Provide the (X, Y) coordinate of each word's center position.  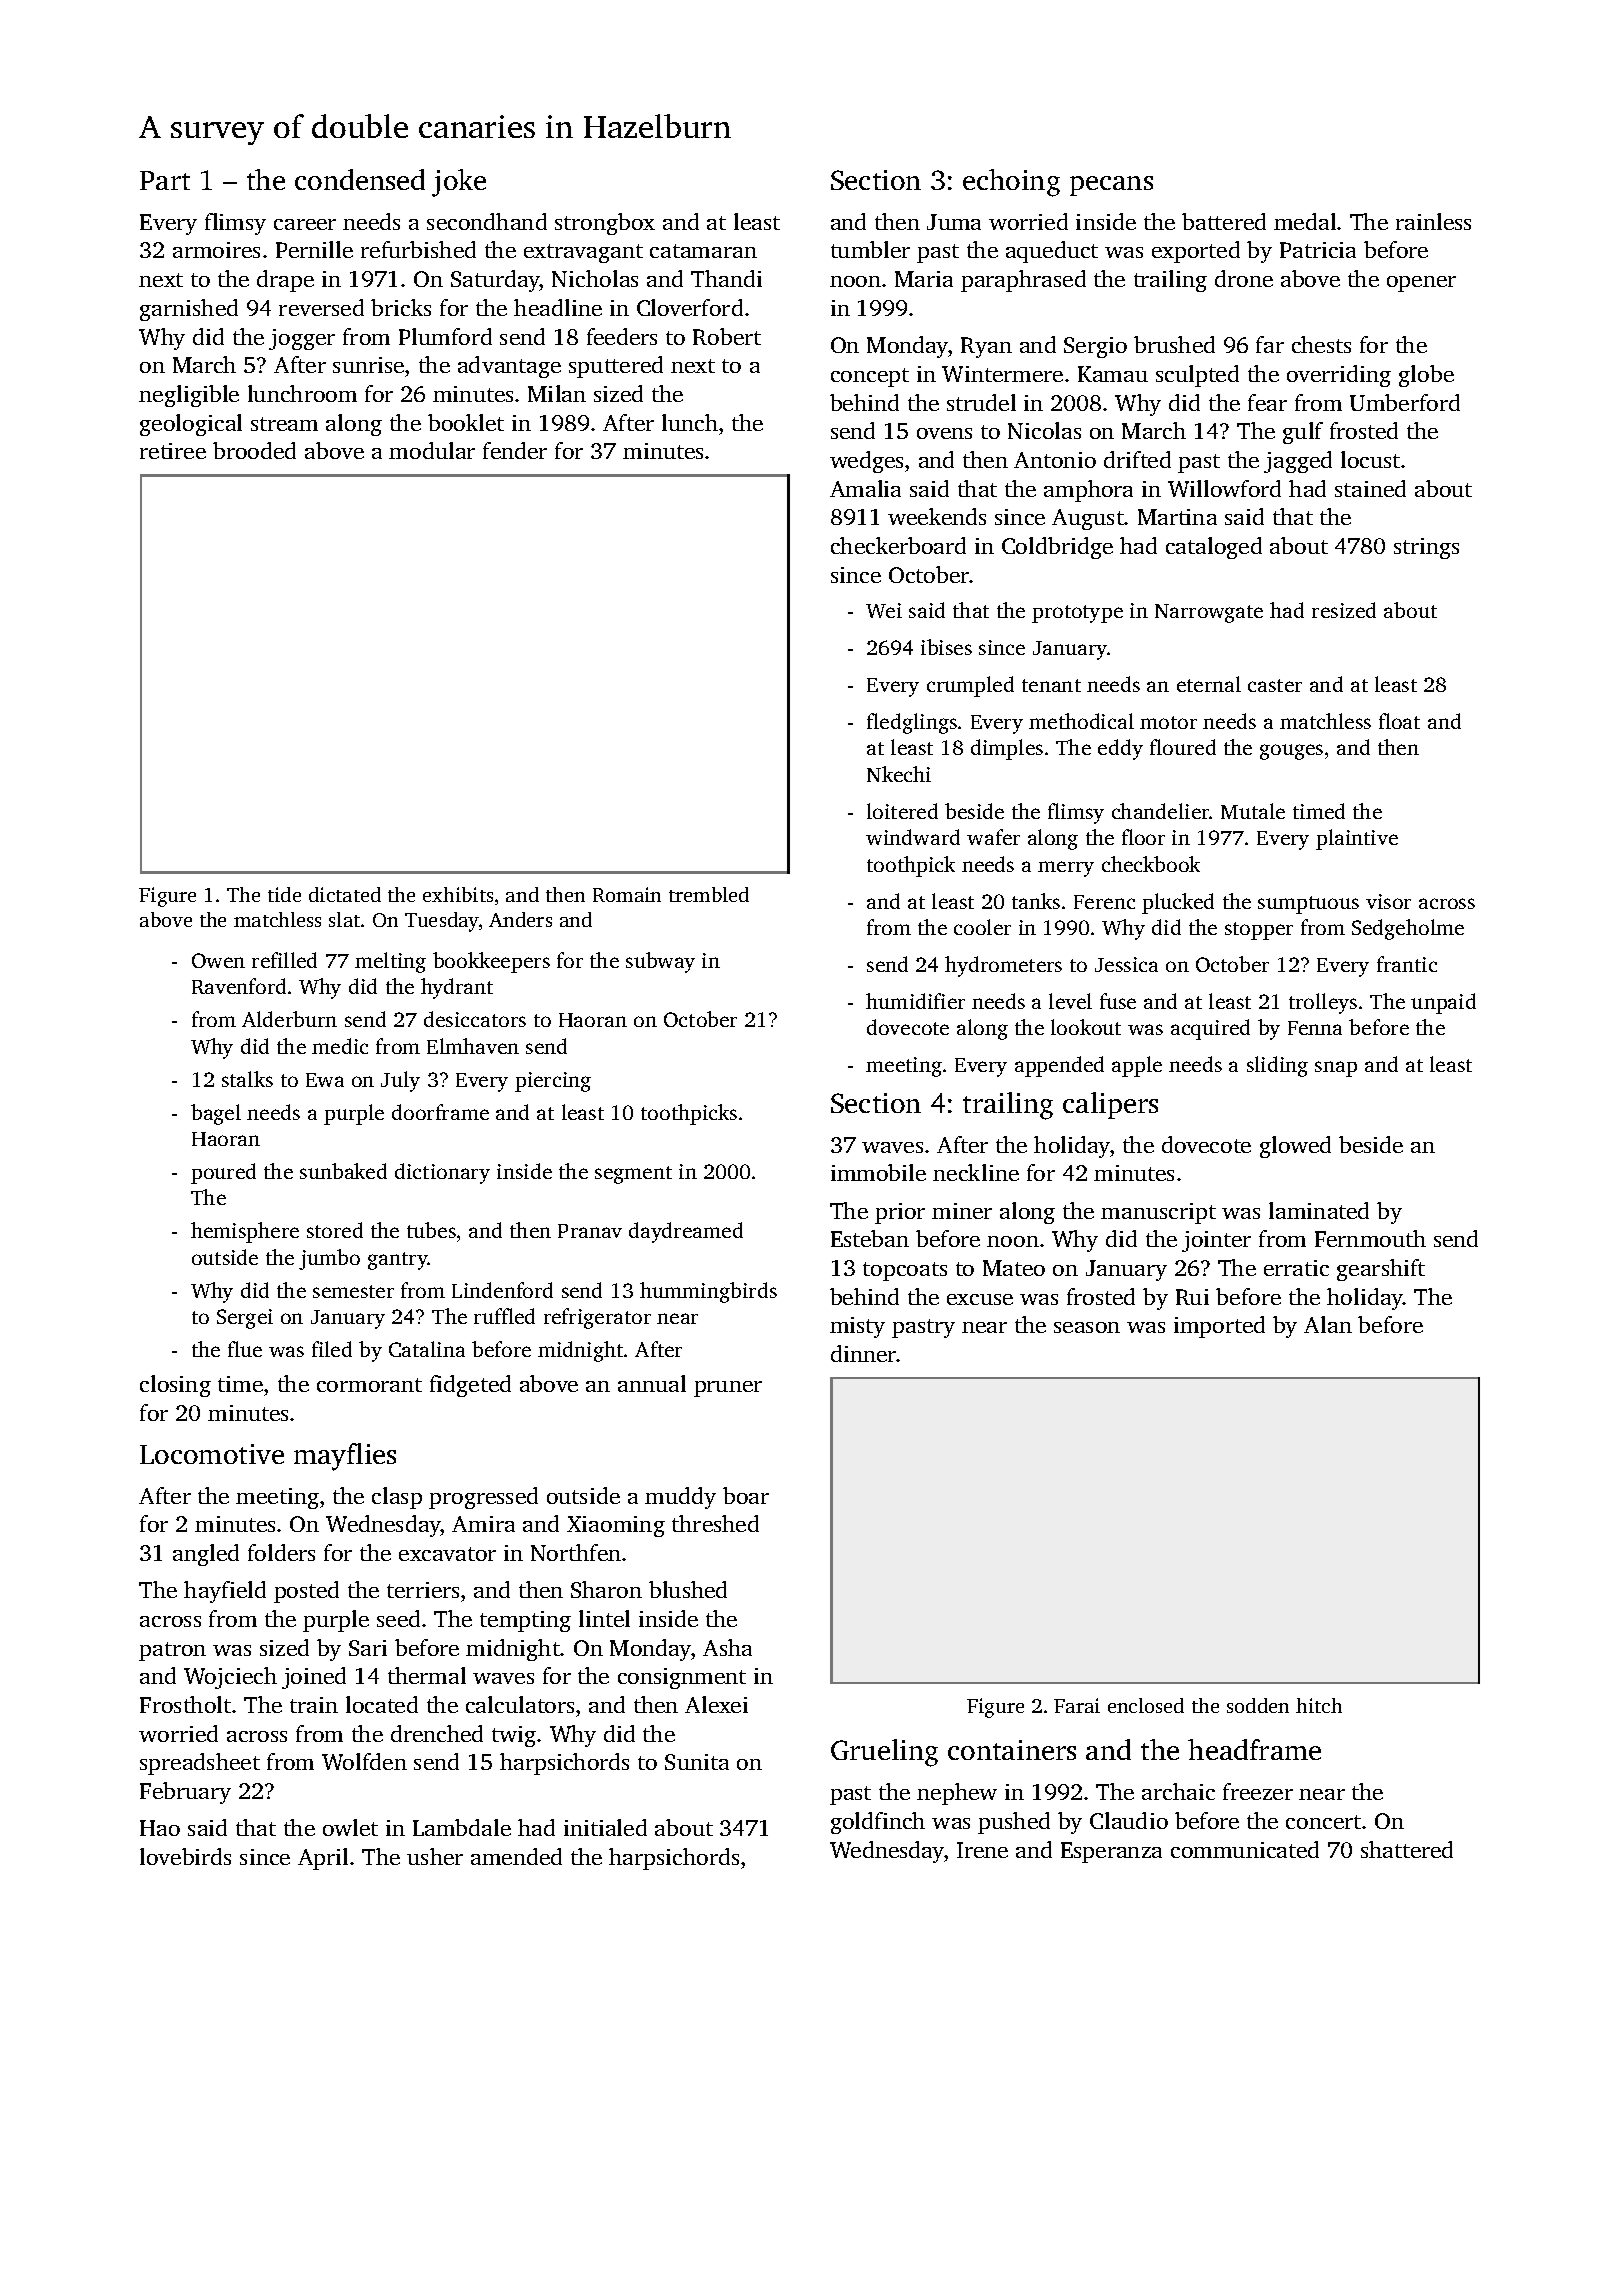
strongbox (605, 224)
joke (459, 183)
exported (1196, 252)
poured (223, 1173)
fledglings (912, 723)
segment (633, 1175)
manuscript (1158, 1213)
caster (1275, 685)
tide (284, 894)
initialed (605, 1827)
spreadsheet (200, 1764)
